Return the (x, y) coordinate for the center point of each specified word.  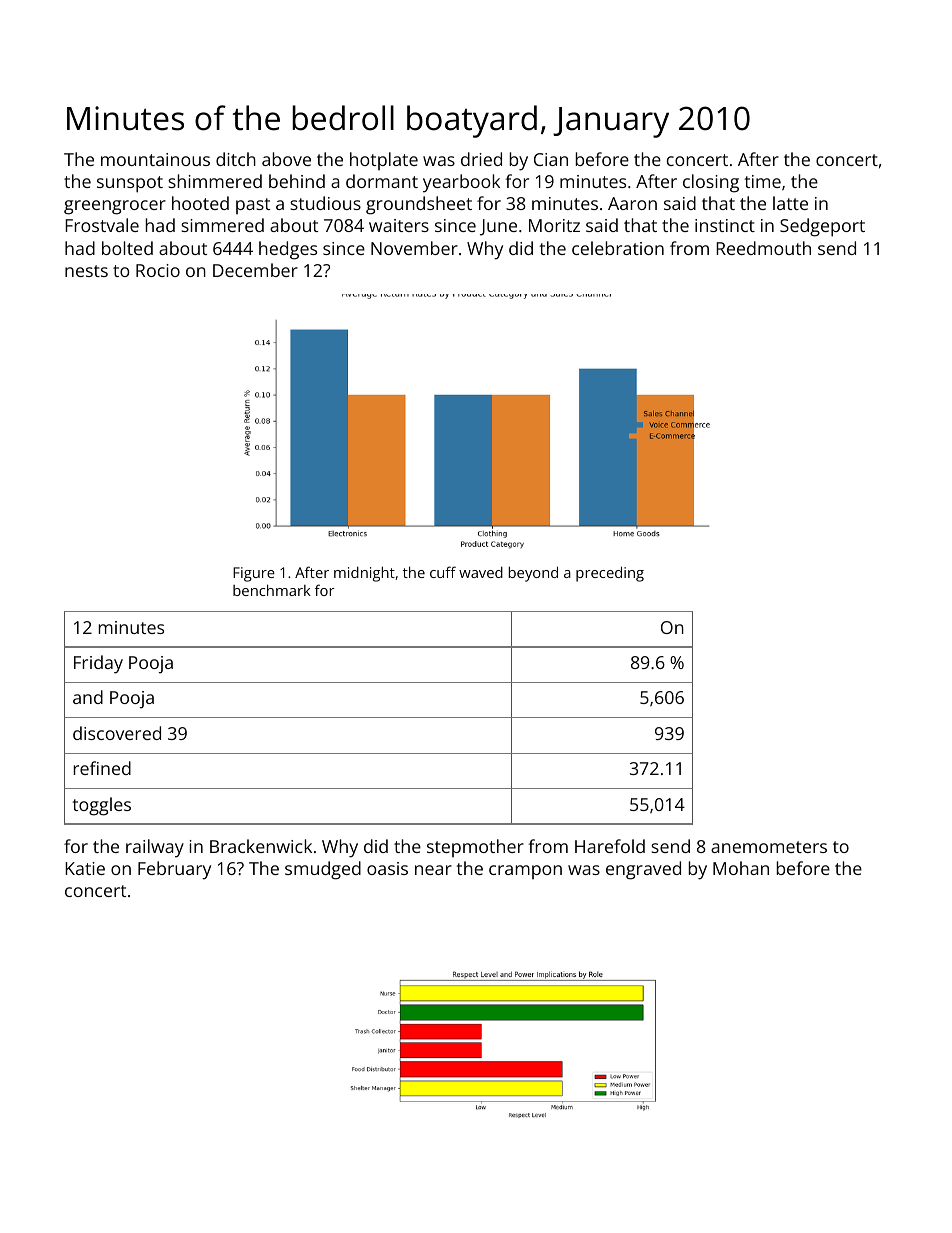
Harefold (610, 846)
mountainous (155, 159)
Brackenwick (261, 846)
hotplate (384, 161)
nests (86, 271)
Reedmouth (763, 248)
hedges (288, 250)
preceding (610, 574)
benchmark (272, 590)
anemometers (769, 847)
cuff (443, 572)
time (762, 181)
